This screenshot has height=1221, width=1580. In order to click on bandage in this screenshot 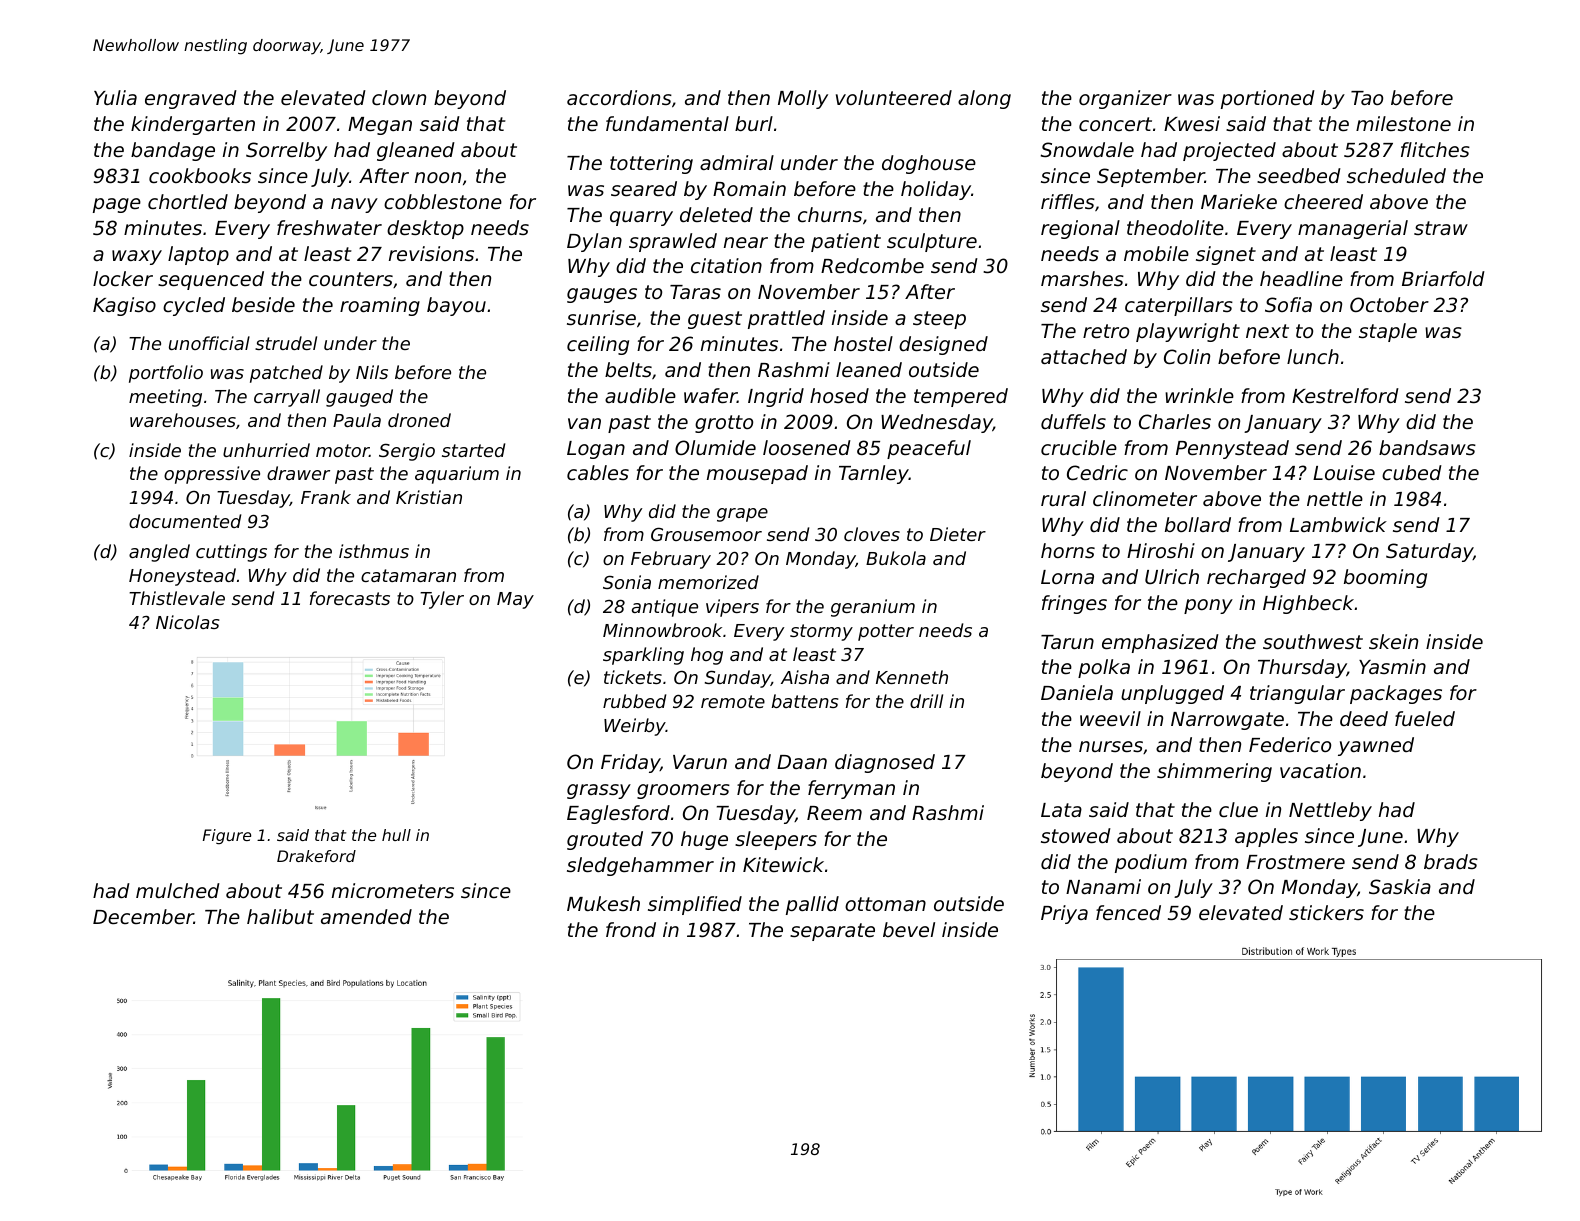, I will do `click(173, 151)`.
